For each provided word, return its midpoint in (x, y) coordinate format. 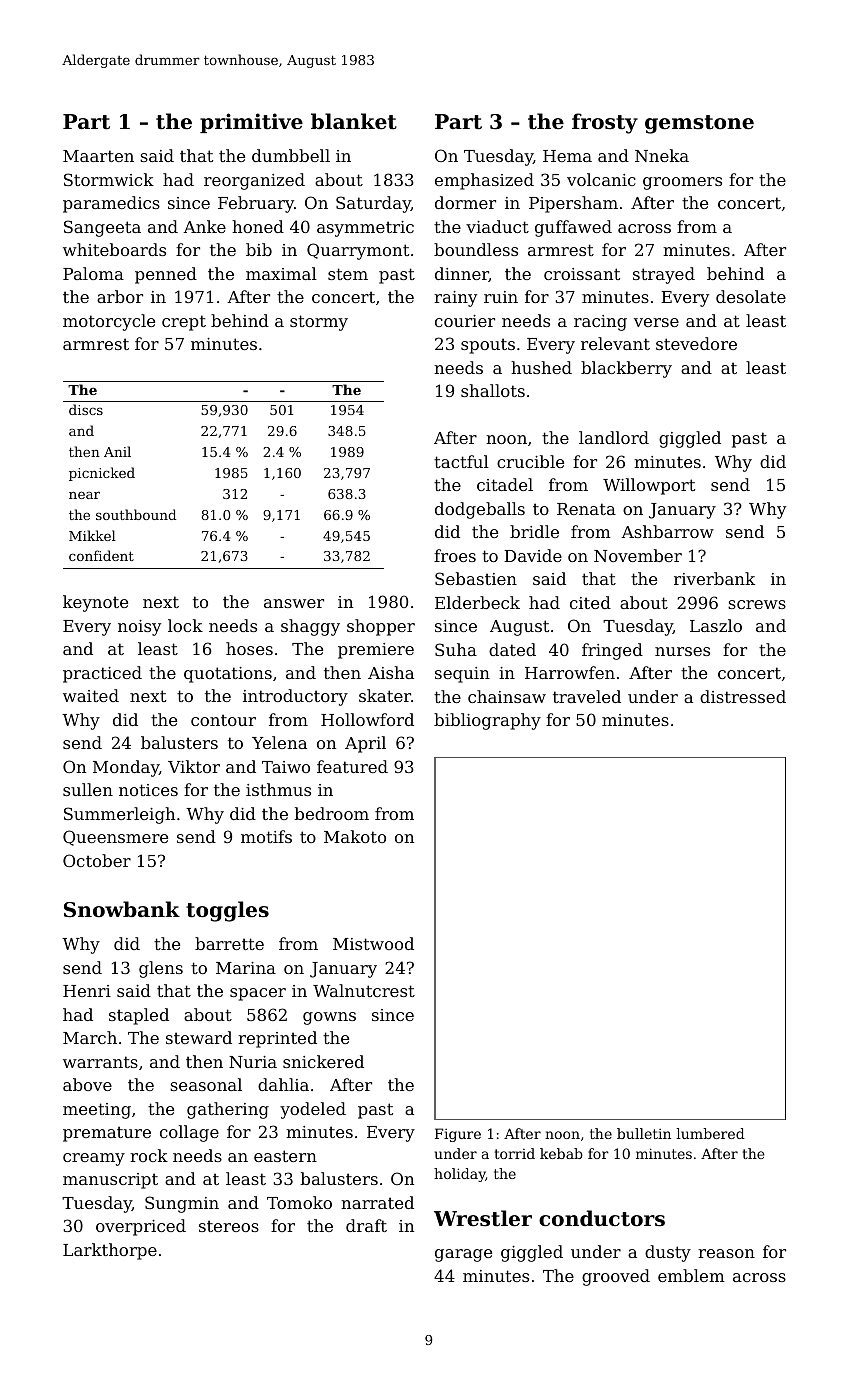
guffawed (573, 228)
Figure (458, 1135)
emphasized (484, 181)
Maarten (98, 156)
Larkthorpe (110, 1251)
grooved (616, 1277)
